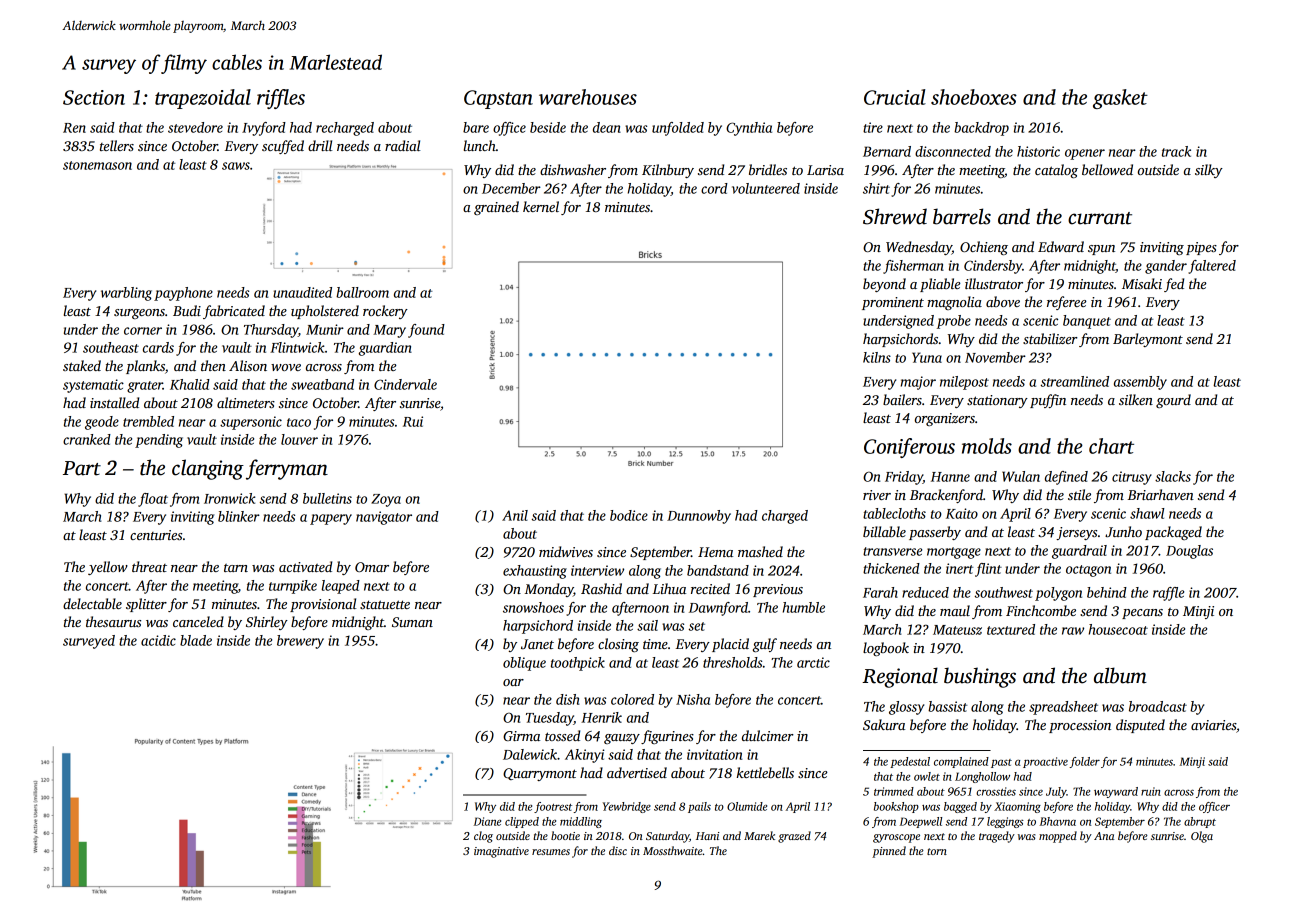  What do you see at coordinates (535, 572) in the page?
I see `exhausting` at bounding box center [535, 572].
